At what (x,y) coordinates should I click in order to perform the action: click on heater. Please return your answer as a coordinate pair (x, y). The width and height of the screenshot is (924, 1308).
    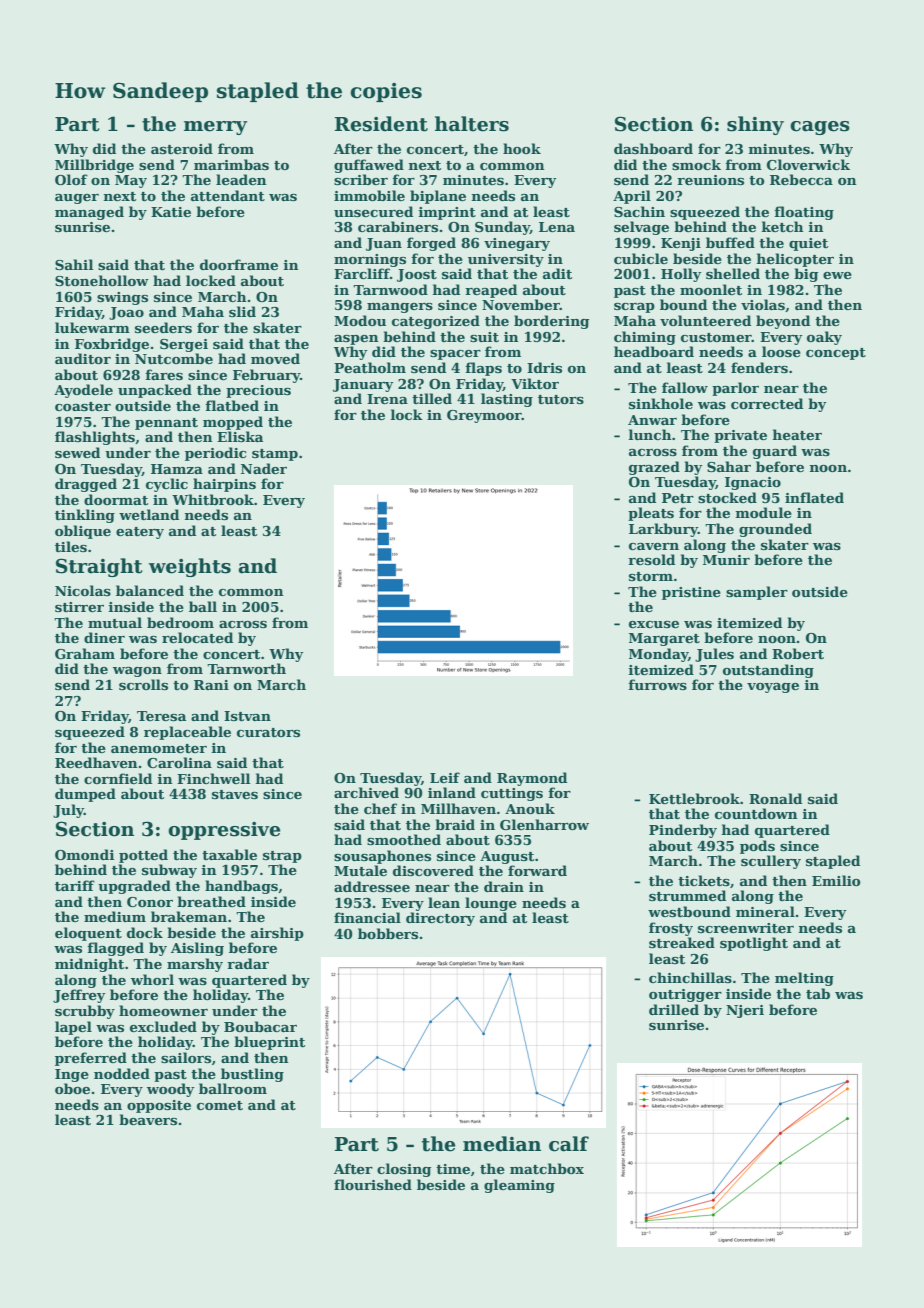
    Looking at the image, I should click on (797, 434).
